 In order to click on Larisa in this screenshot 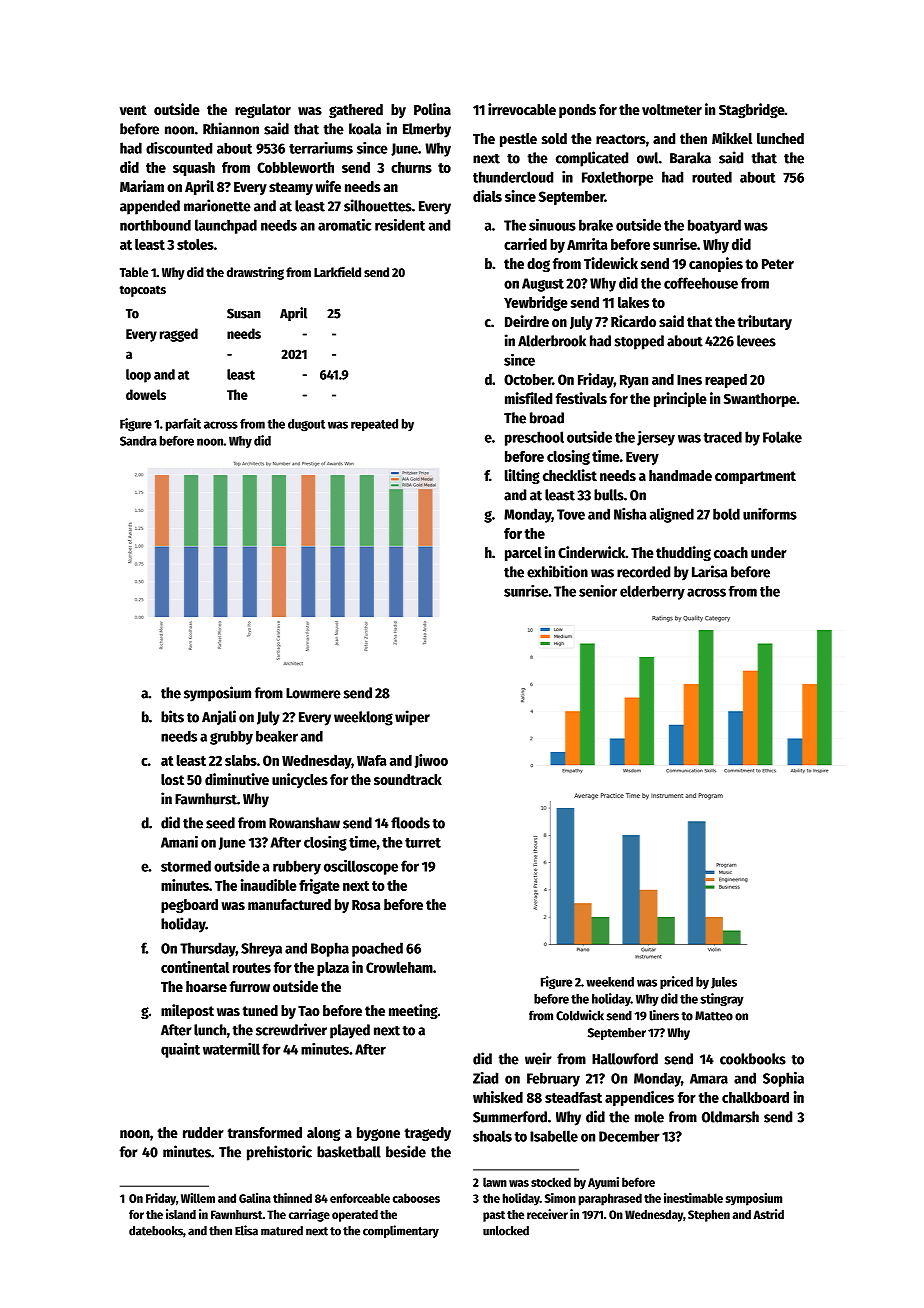, I will do `click(709, 571)`.
